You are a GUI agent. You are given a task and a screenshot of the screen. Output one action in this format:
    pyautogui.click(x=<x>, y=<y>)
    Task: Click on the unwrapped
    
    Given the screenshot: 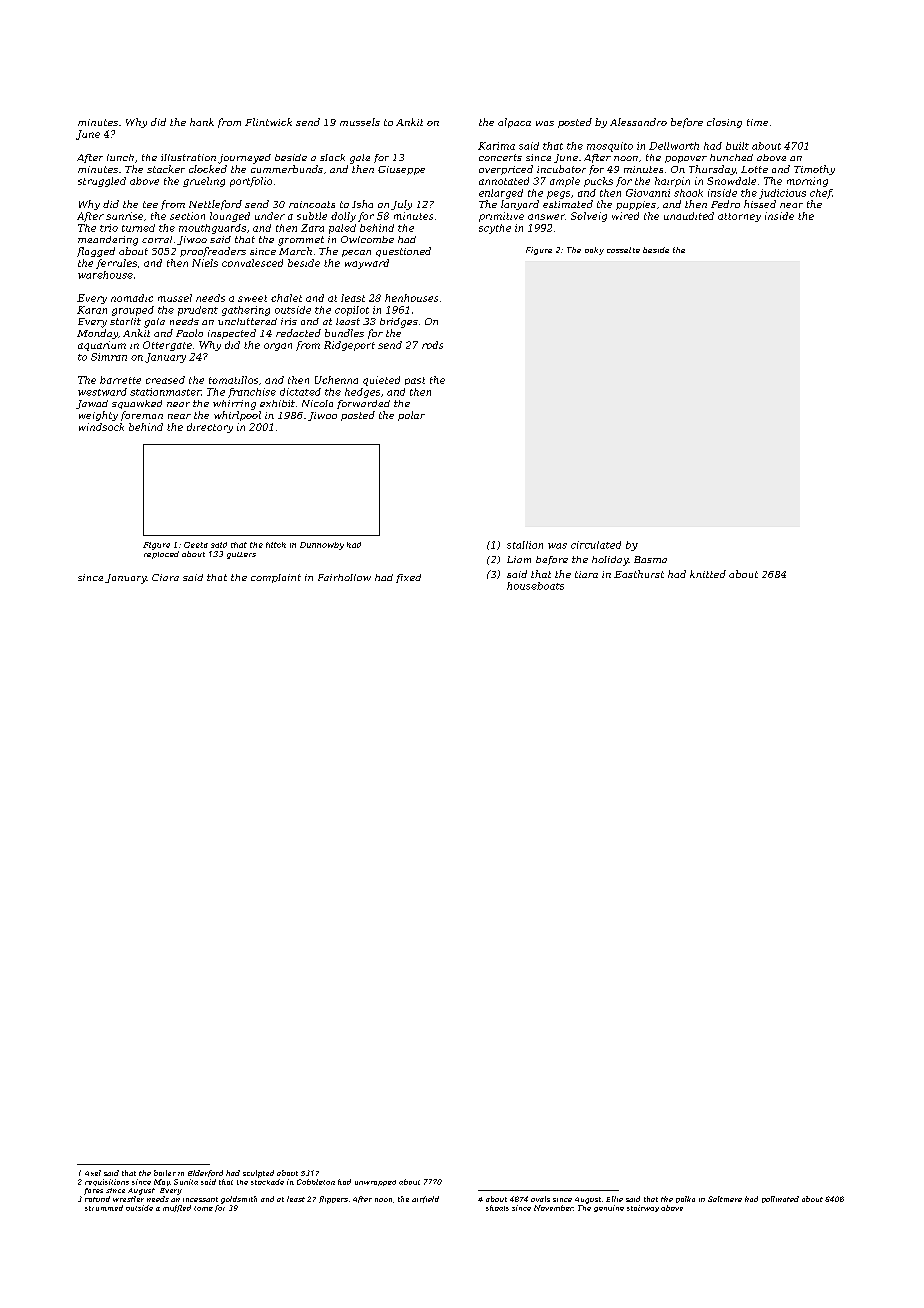 What is the action you would take?
    pyautogui.click(x=375, y=1183)
